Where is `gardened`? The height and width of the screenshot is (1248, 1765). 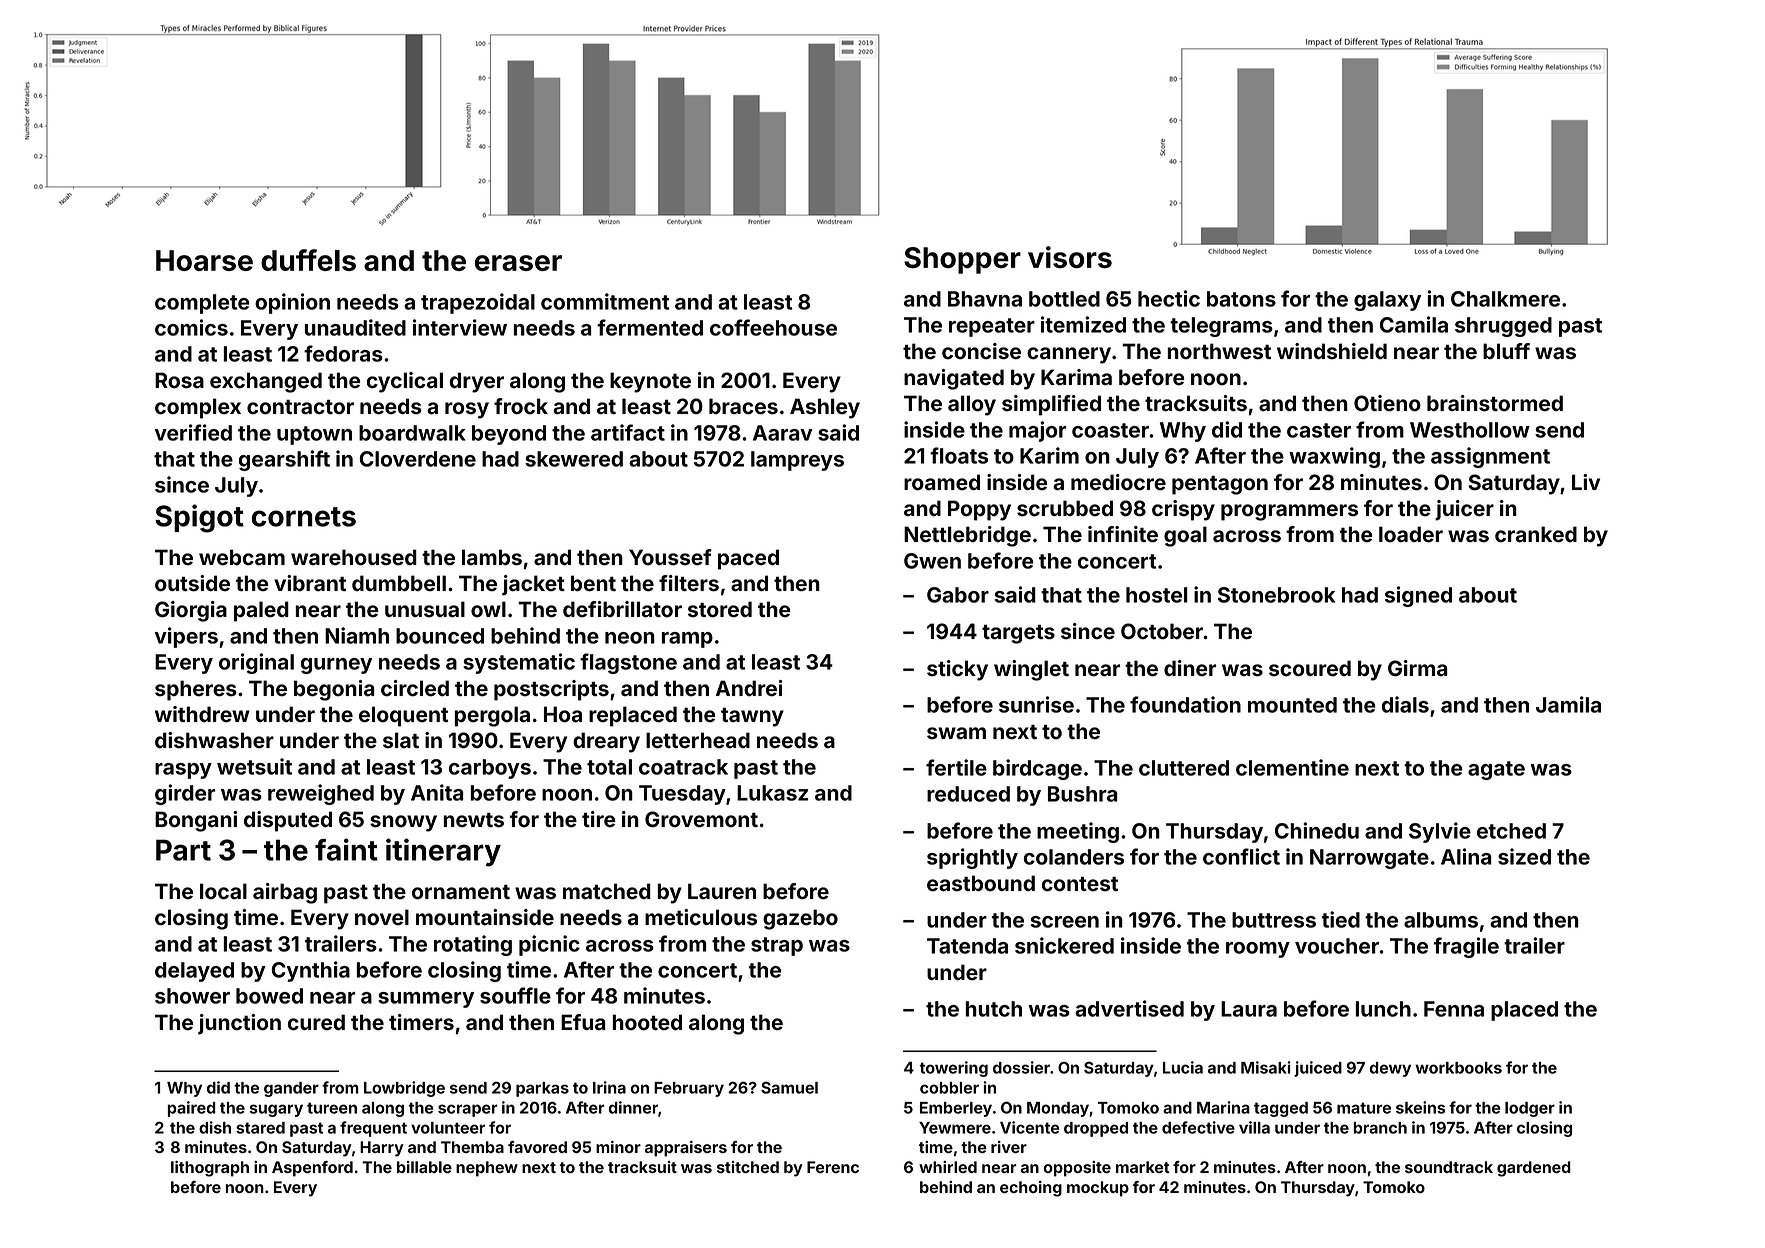
gardened is located at coordinates (1534, 1169).
